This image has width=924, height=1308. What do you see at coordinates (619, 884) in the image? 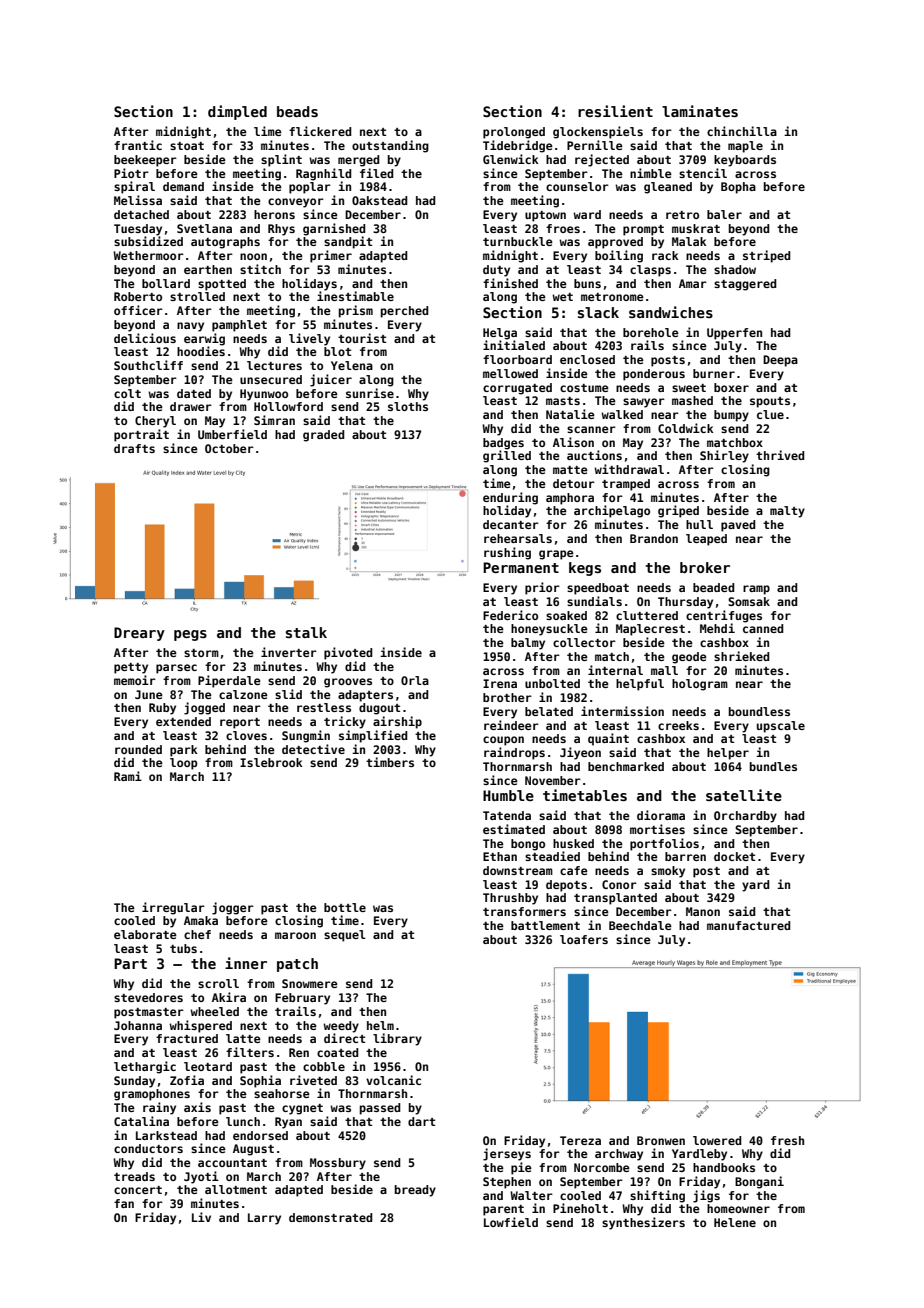
I see `Conor` at bounding box center [619, 884].
